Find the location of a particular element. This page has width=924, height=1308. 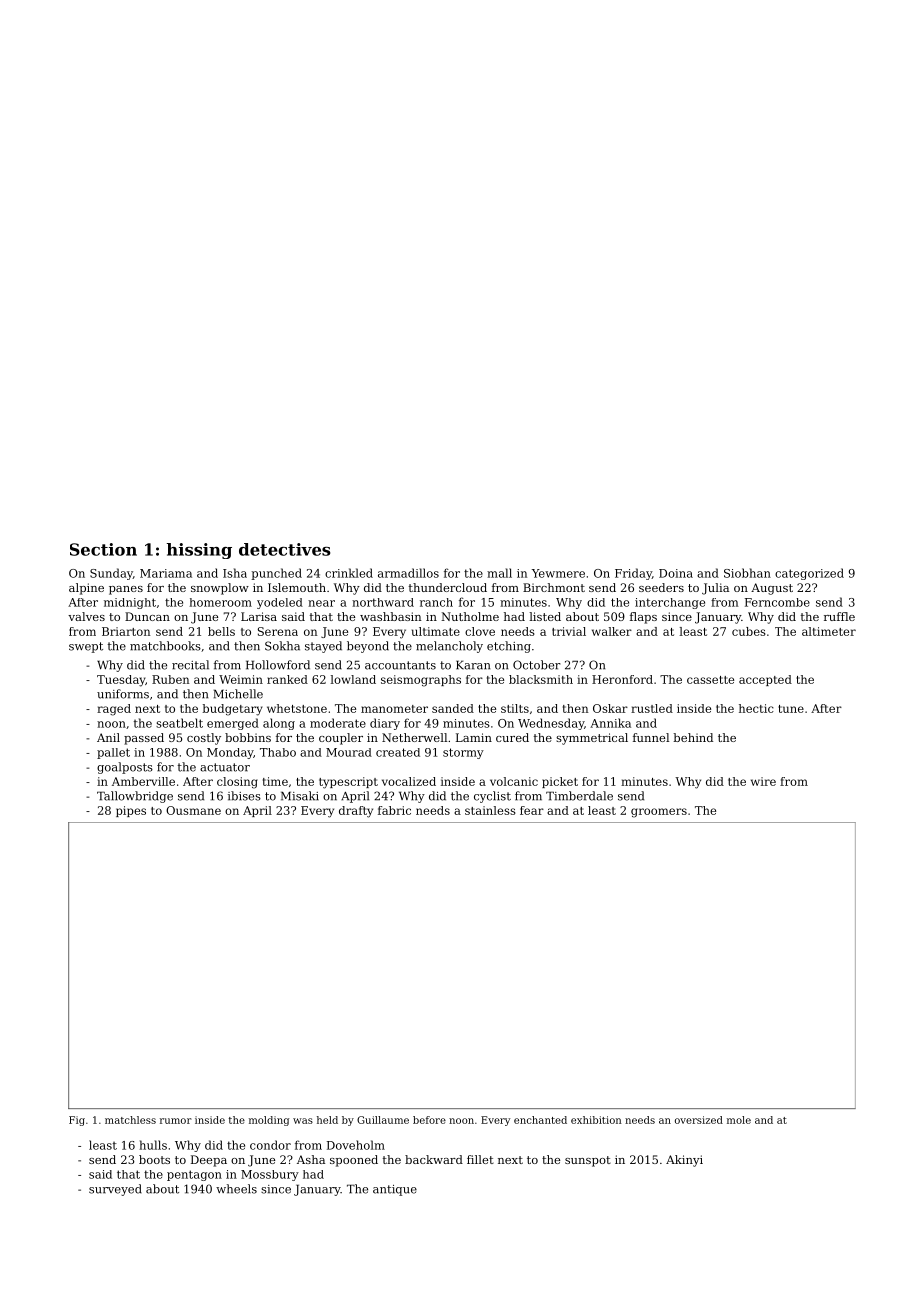

stainless is located at coordinates (490, 810).
